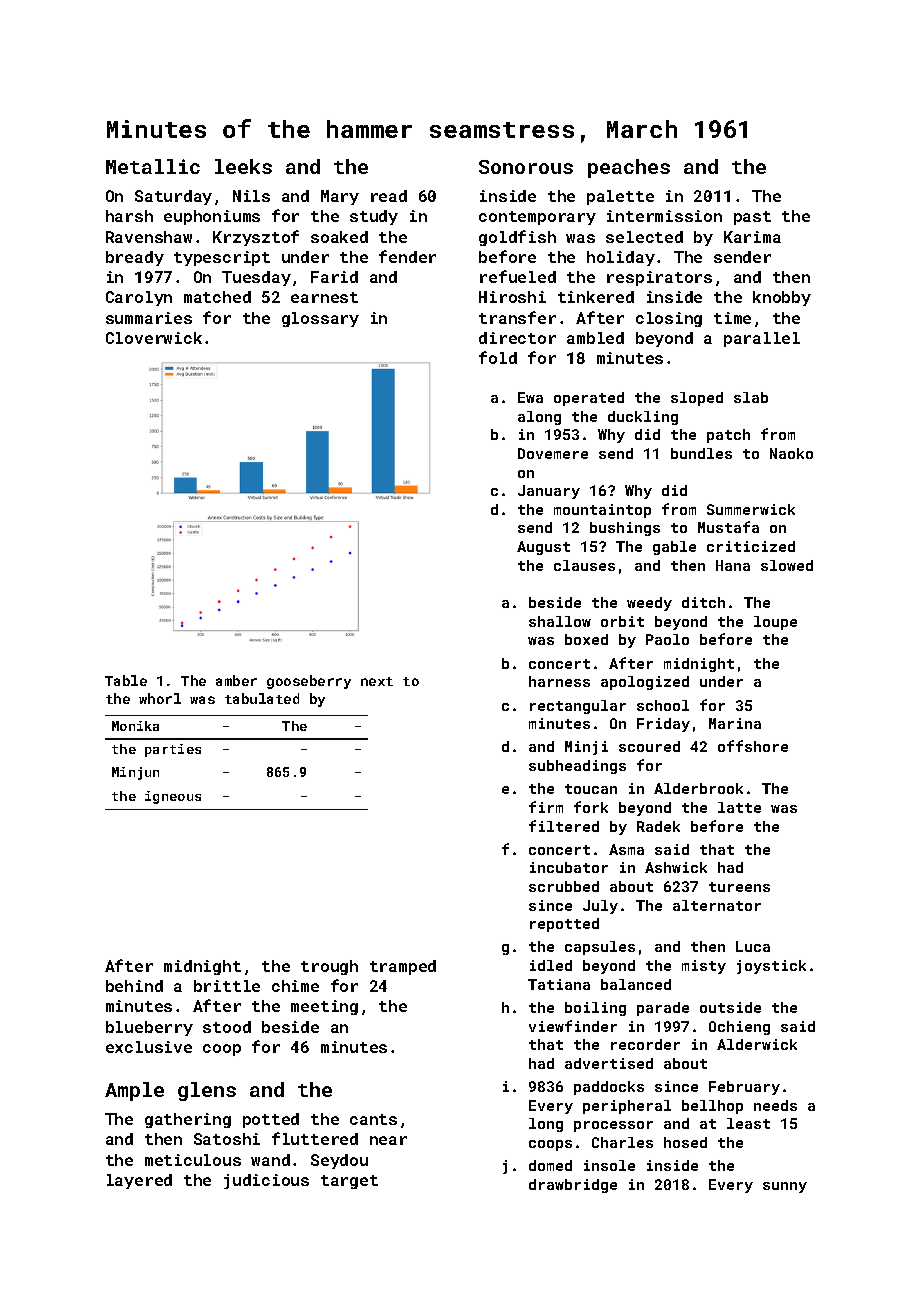 The height and width of the screenshot is (1308, 924). Describe the element at coordinates (787, 565) in the screenshot. I see `slowed` at that location.
